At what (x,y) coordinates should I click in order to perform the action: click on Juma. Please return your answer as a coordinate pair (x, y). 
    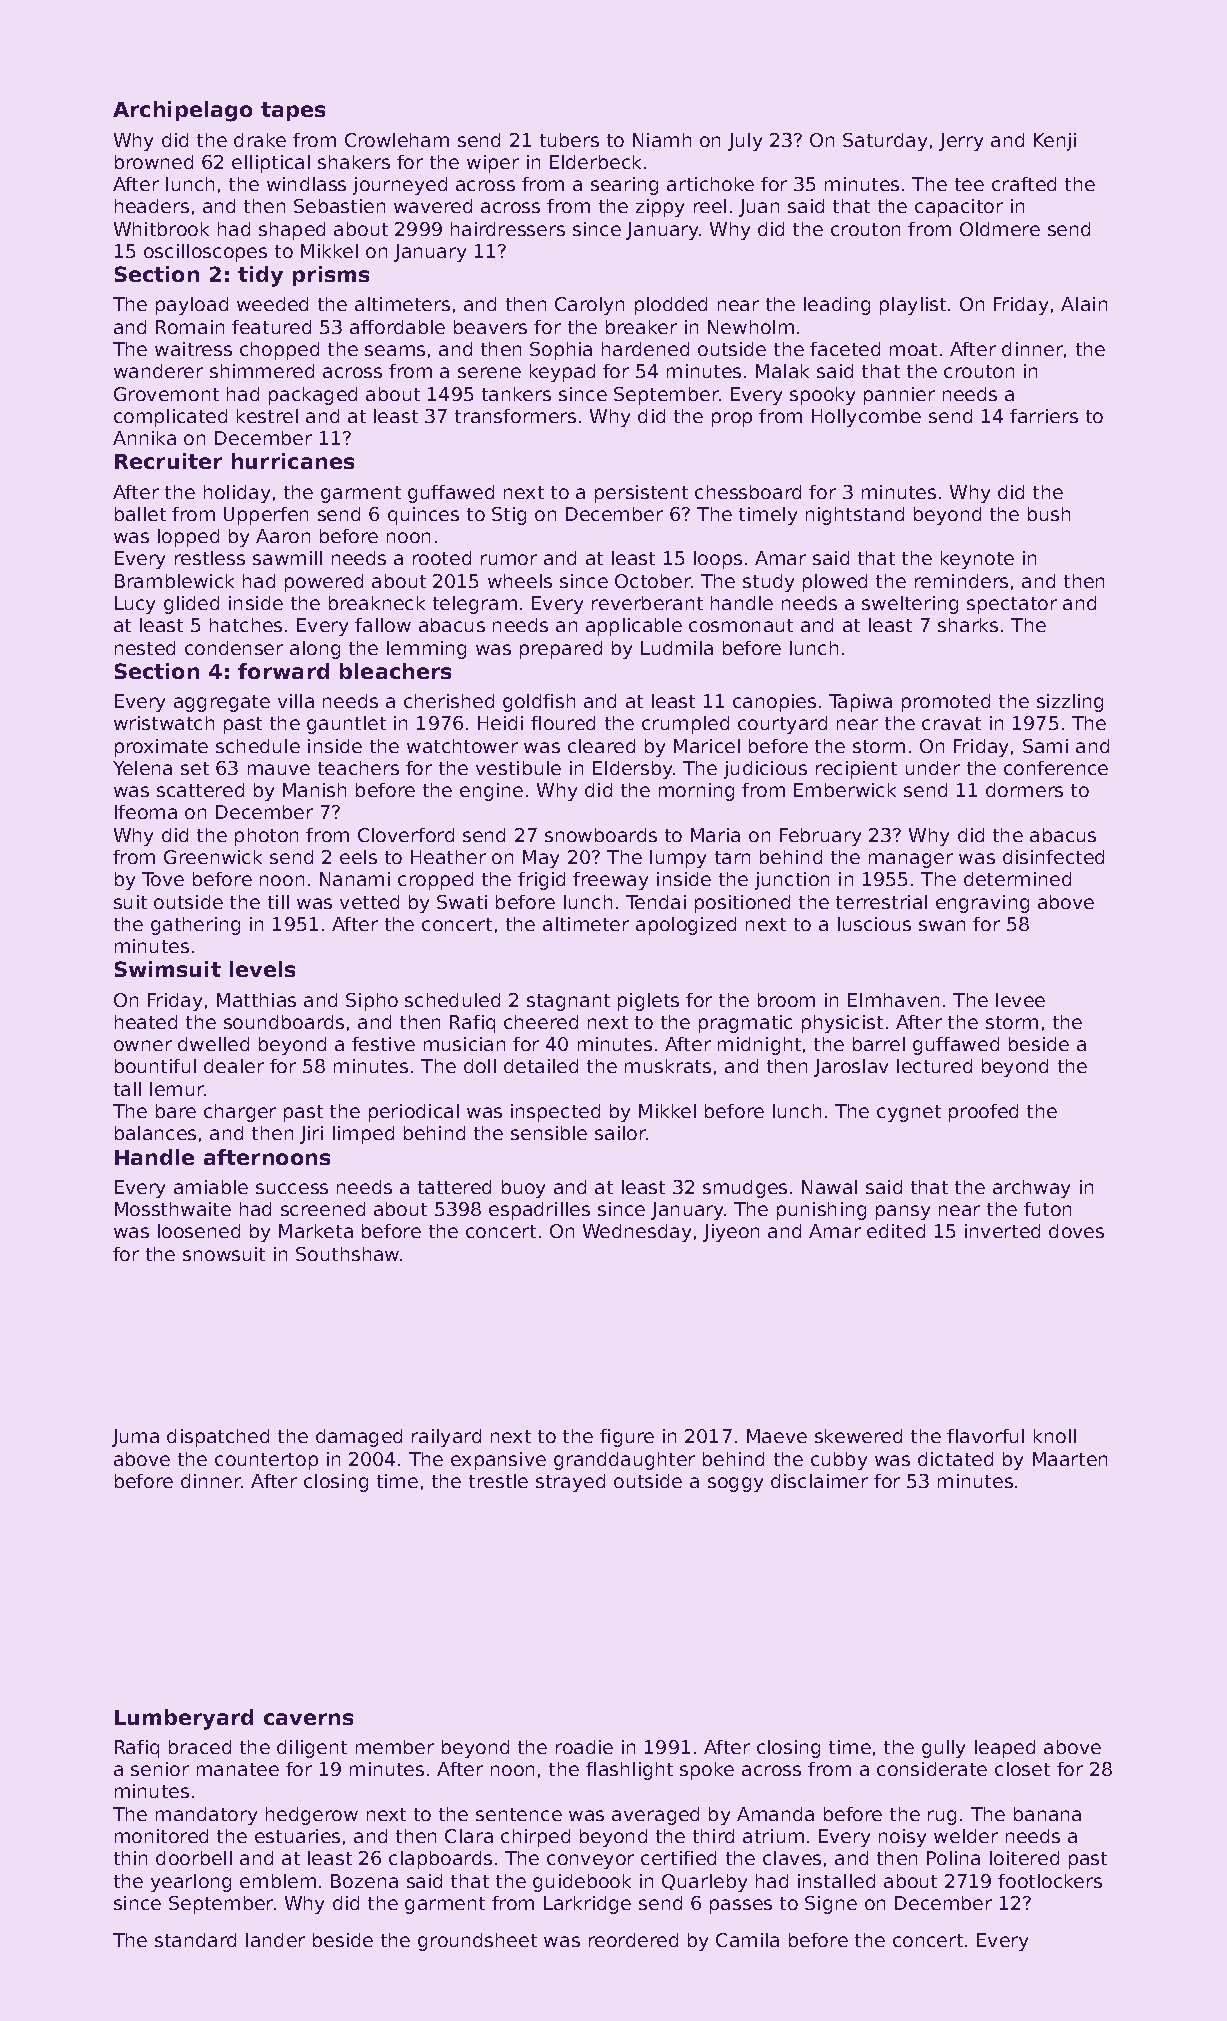
    Looking at the image, I should click on (135, 1438).
